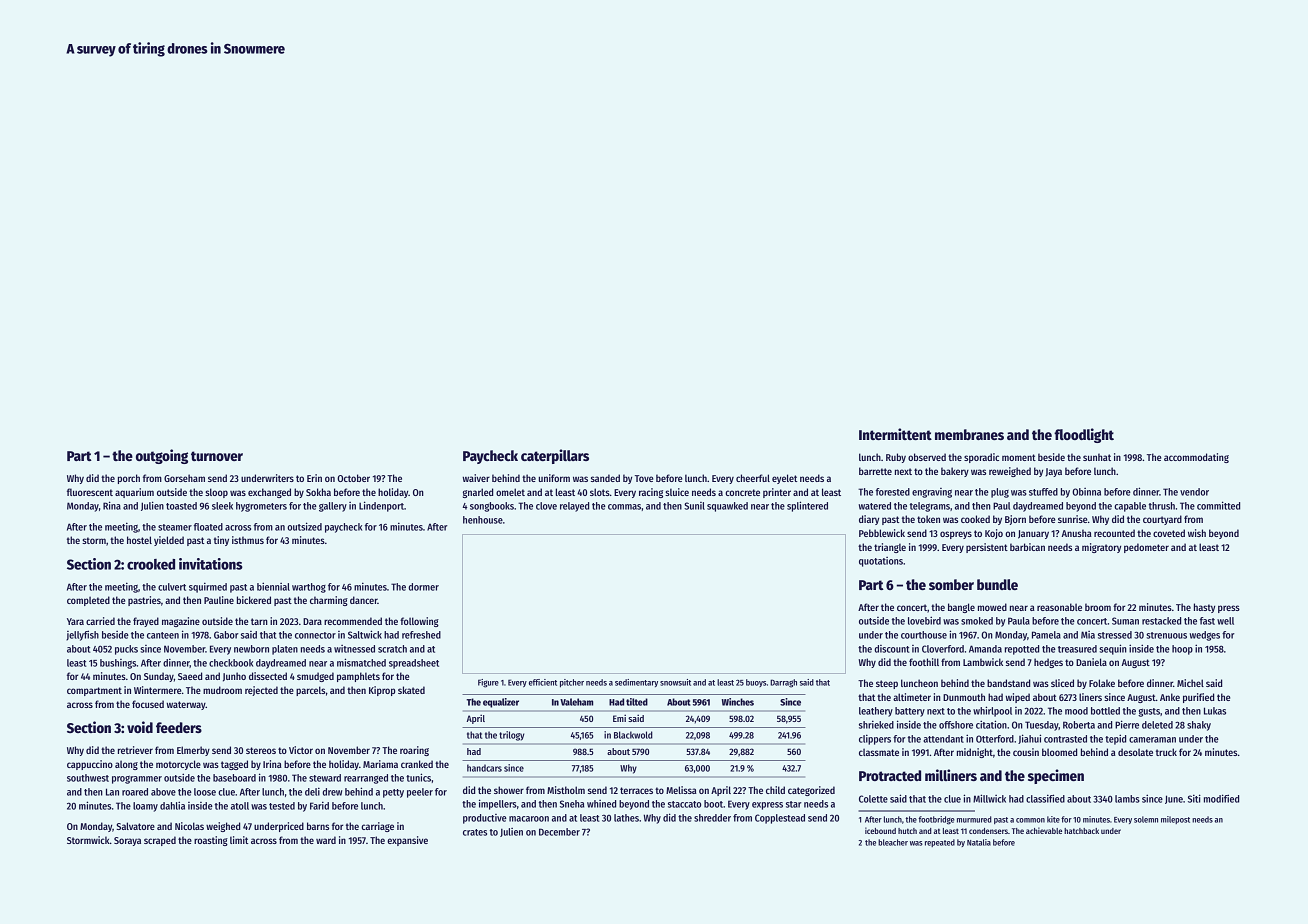  I want to click on pucks, so click(126, 650).
